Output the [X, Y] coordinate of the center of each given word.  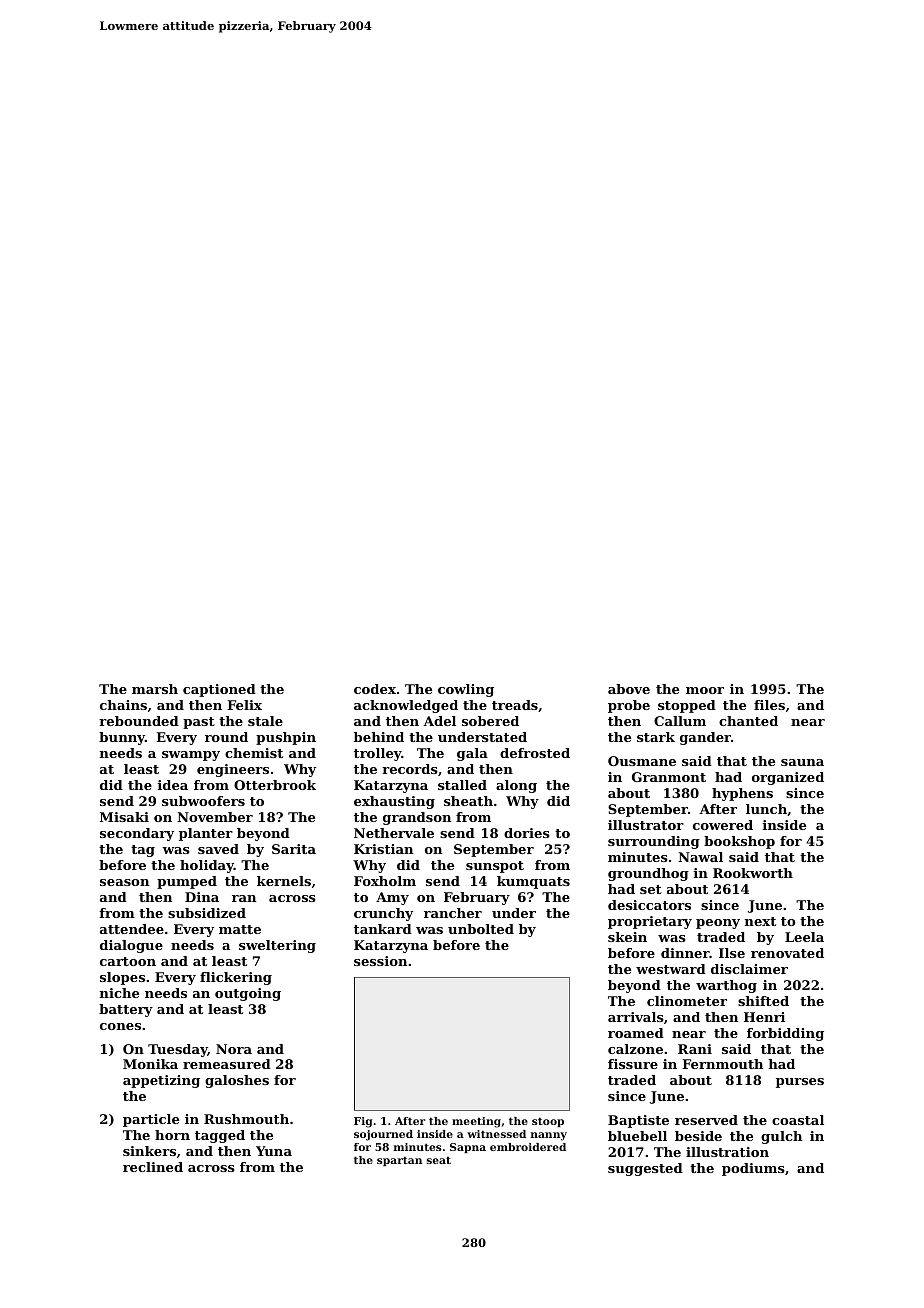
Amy [392, 898]
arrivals [636, 1017]
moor [705, 690]
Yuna [274, 1151]
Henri [764, 1017]
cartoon [128, 961]
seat [439, 1160]
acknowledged [406, 706]
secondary [137, 834]
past [199, 723]
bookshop [739, 842]
